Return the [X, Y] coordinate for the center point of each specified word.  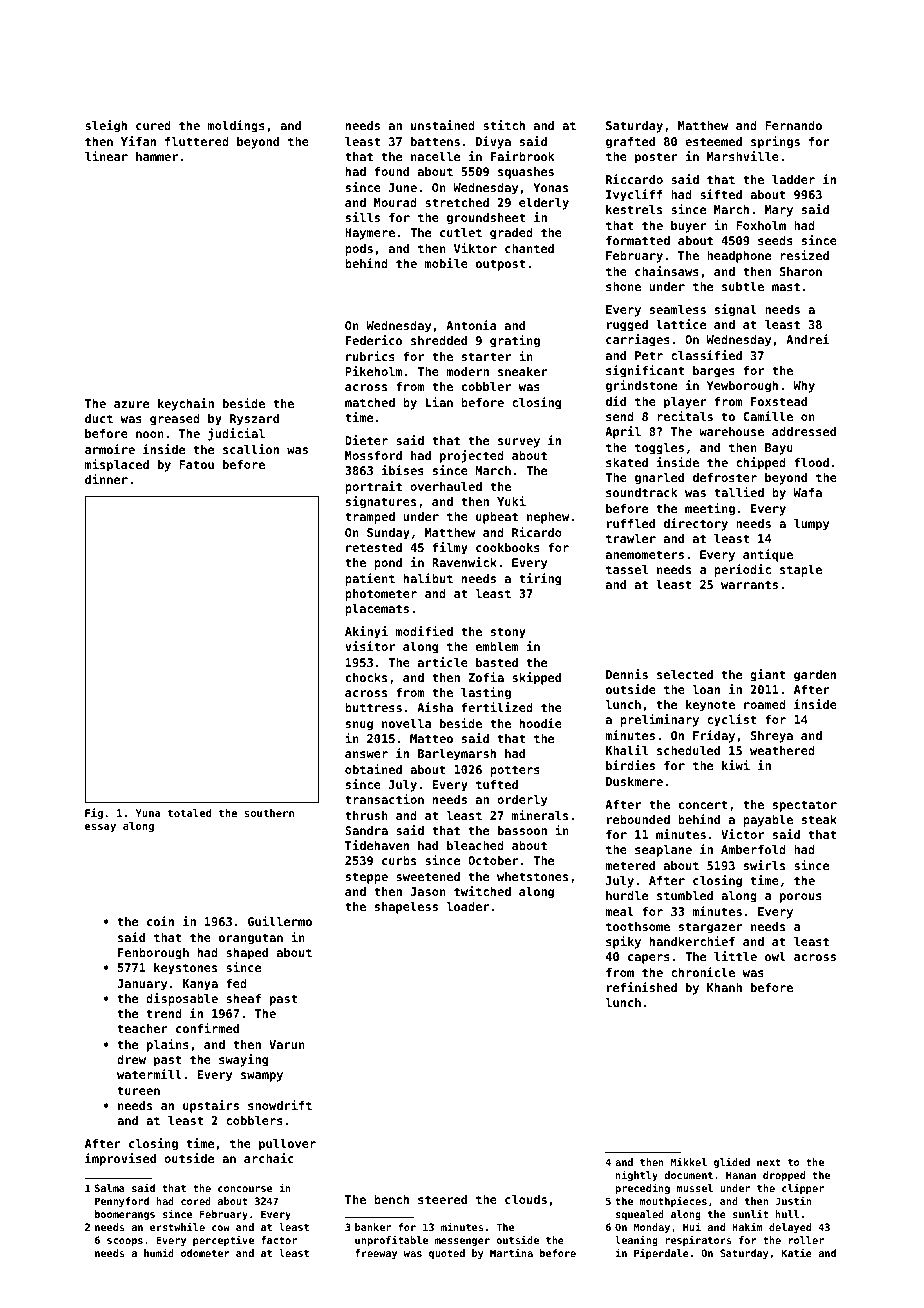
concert [703, 804]
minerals [540, 815]
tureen [138, 1090]
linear [106, 156]
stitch [504, 125]
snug [359, 726]
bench [391, 1199]
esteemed [713, 141]
